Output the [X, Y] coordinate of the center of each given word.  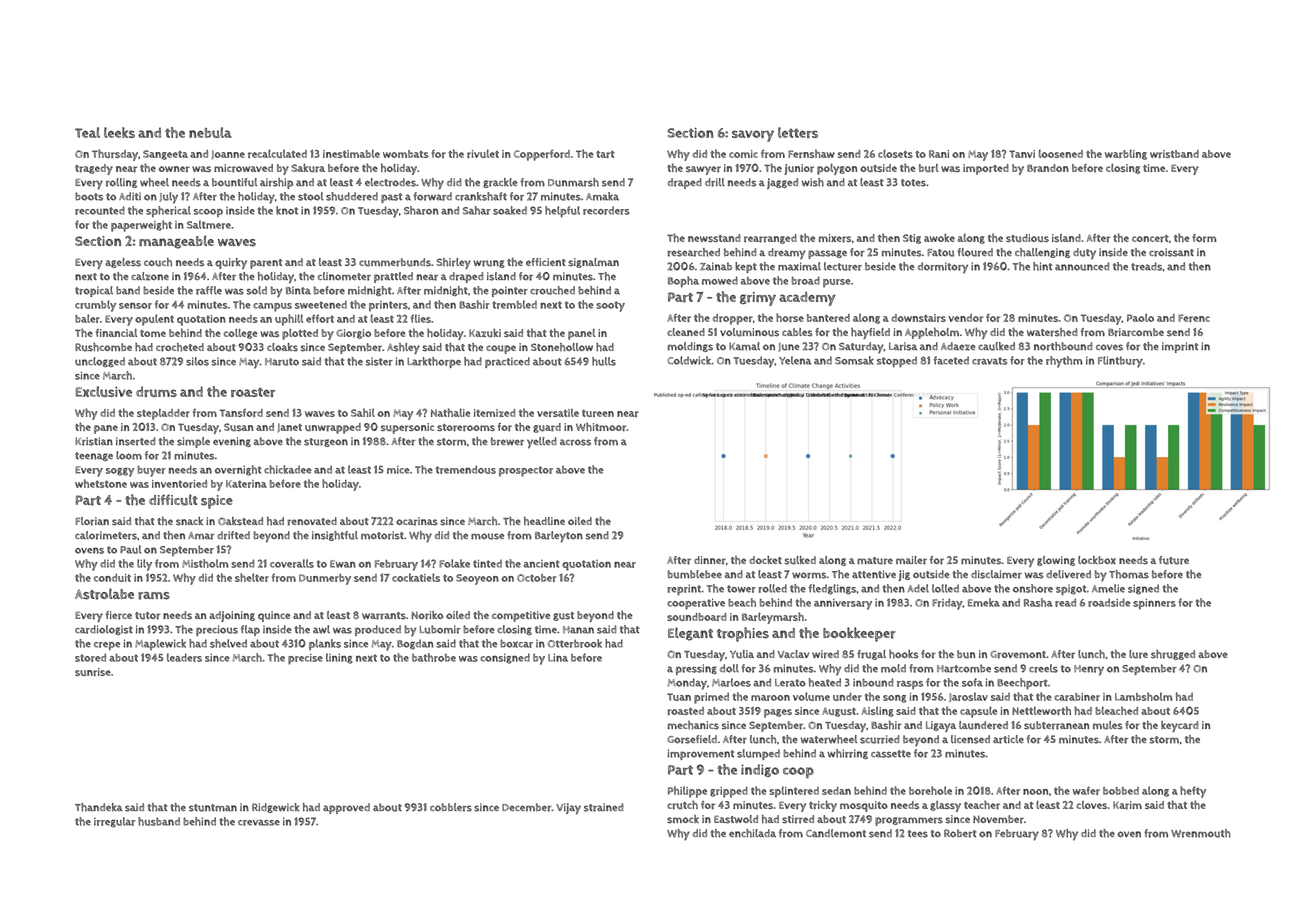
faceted [951, 360]
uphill [289, 320]
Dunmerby [325, 579]
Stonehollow [562, 347]
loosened [1061, 153]
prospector [526, 471]
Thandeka [99, 807]
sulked [800, 560]
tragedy [94, 169]
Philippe [687, 792]
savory [753, 136]
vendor [965, 318]
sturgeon [326, 442]
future [1174, 560]
